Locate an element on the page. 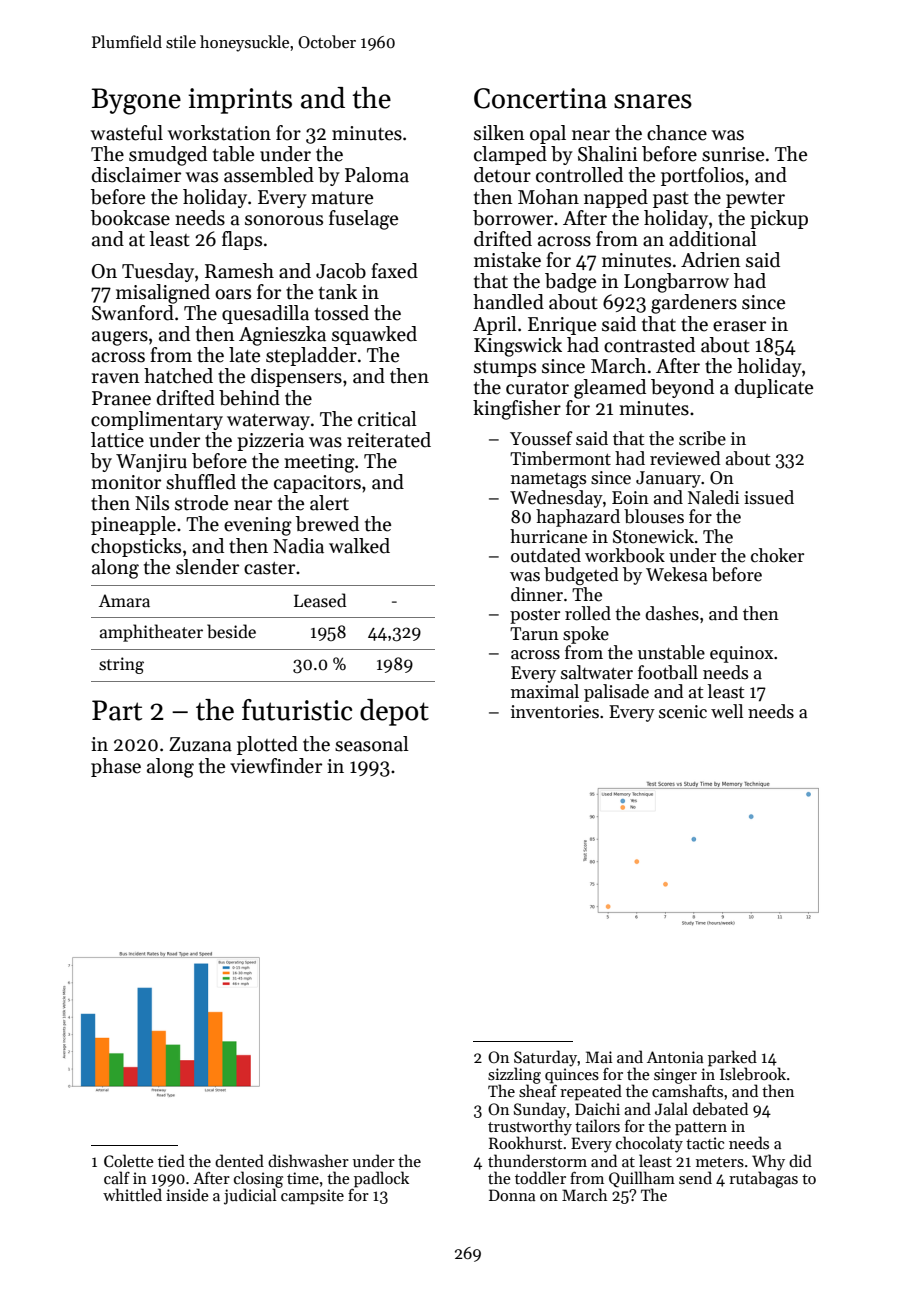 This document has width=908, height=1316. scenic is located at coordinates (683, 712).
